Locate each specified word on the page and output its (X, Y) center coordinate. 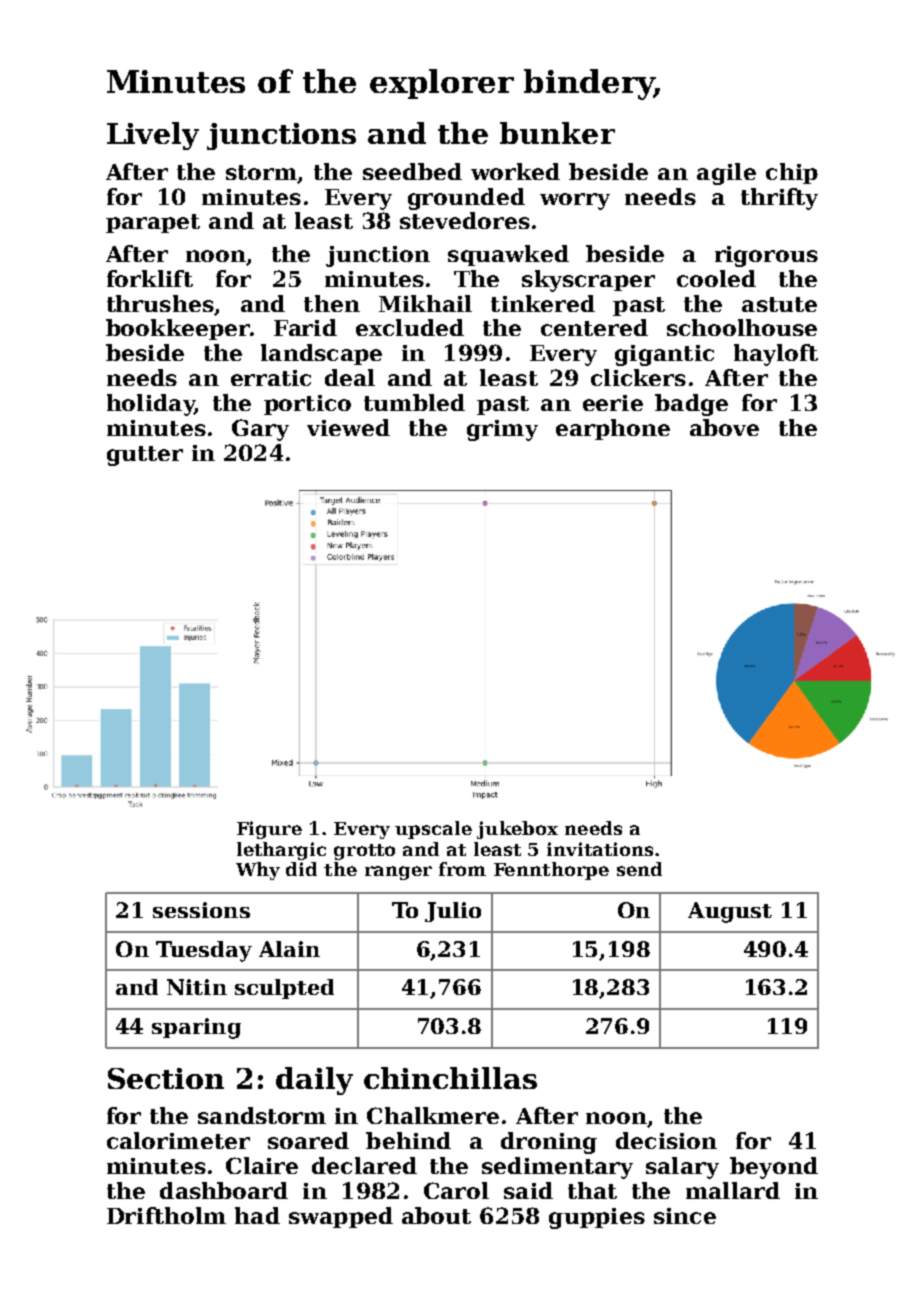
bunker (557, 133)
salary (682, 1168)
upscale (433, 830)
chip (792, 173)
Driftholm (166, 1215)
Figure (269, 830)
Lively (153, 136)
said (528, 1190)
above (724, 427)
